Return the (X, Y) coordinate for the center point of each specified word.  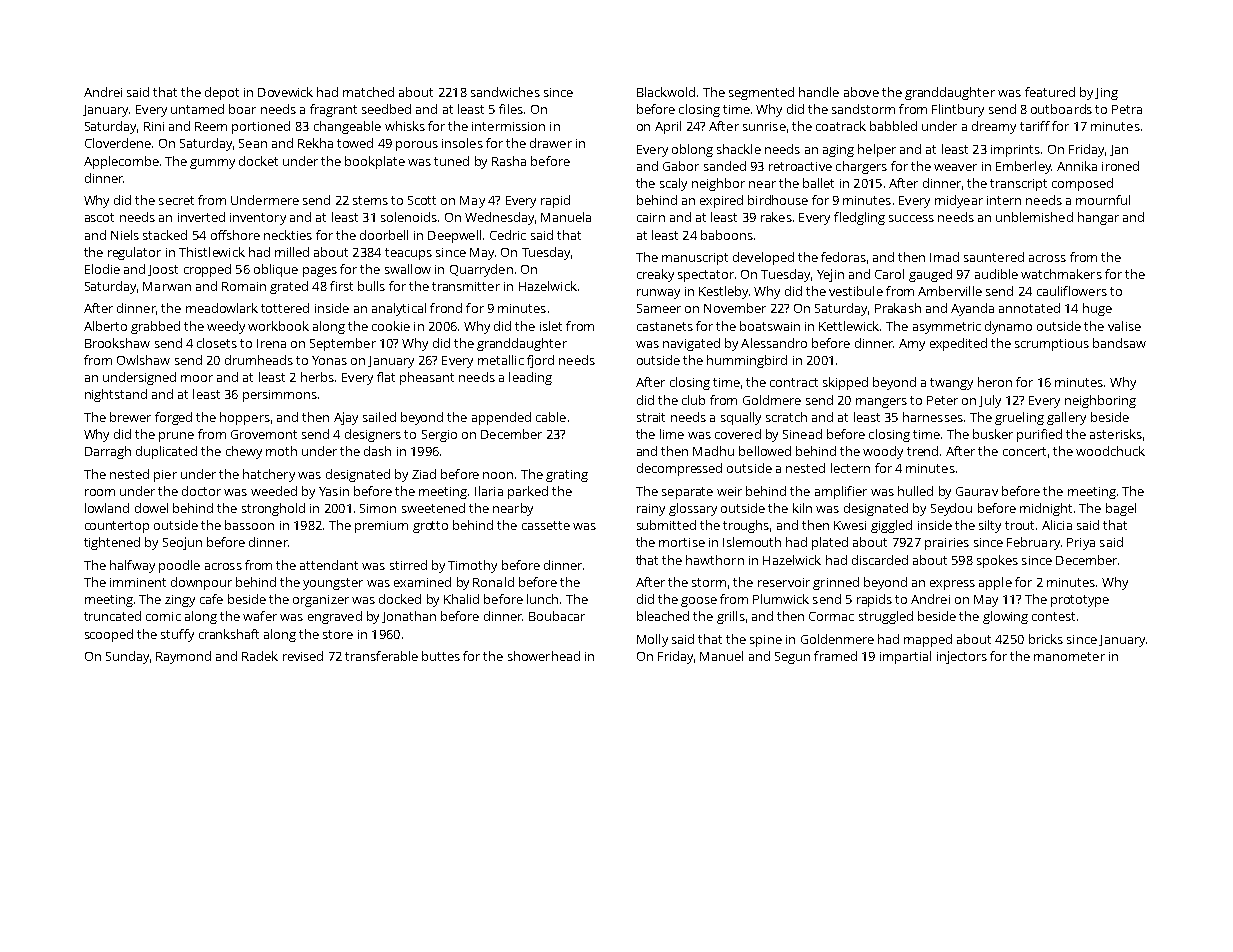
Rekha (315, 143)
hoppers (245, 418)
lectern (850, 468)
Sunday (127, 657)
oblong (692, 150)
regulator (134, 253)
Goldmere (772, 400)
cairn (651, 217)
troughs (746, 526)
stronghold (273, 509)
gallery (1066, 418)
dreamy (994, 127)
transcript (1018, 185)
